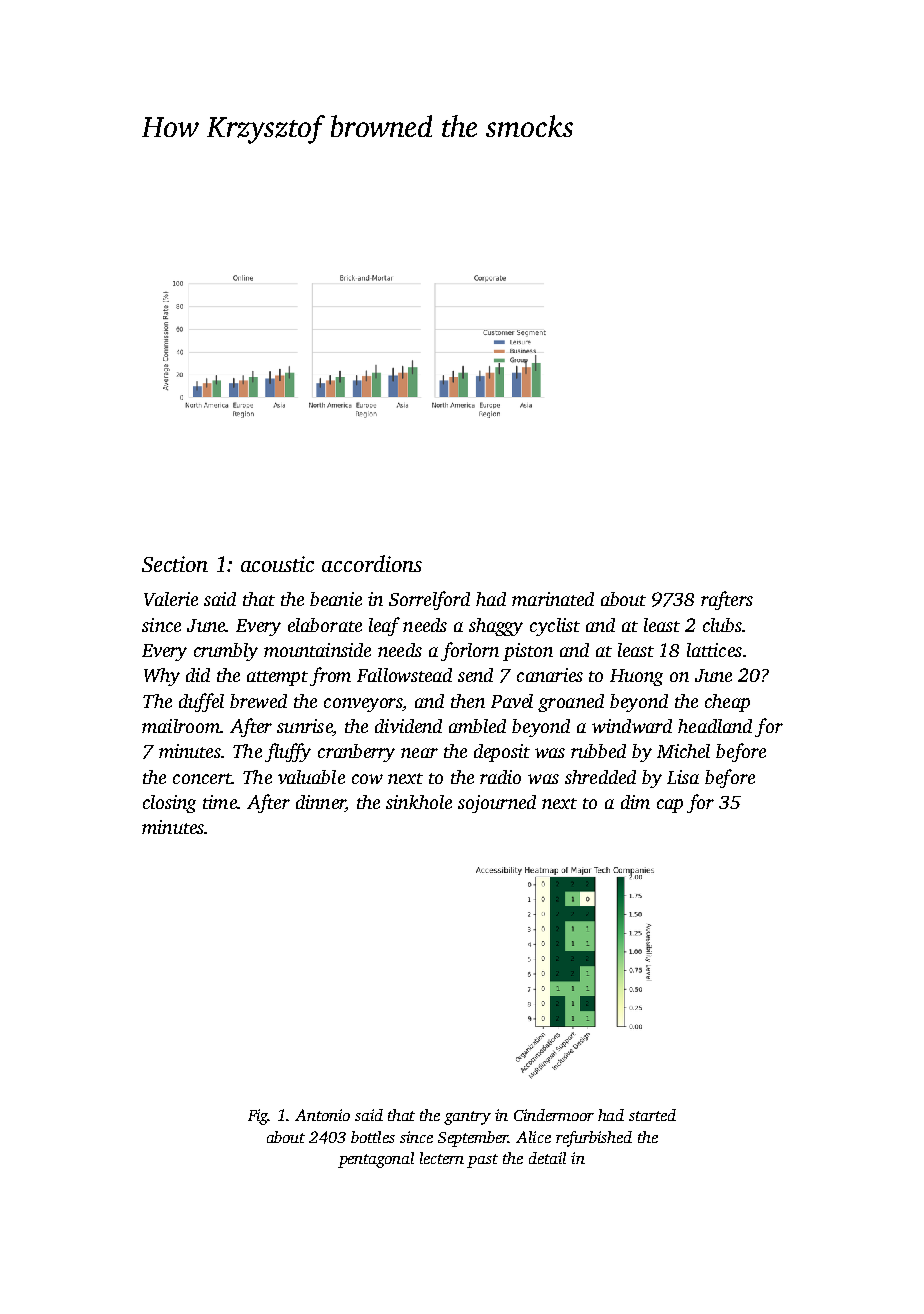 Image resolution: width=924 pixels, height=1314 pixels. Describe the element at coordinates (220, 802) in the page. I see `time` at that location.
